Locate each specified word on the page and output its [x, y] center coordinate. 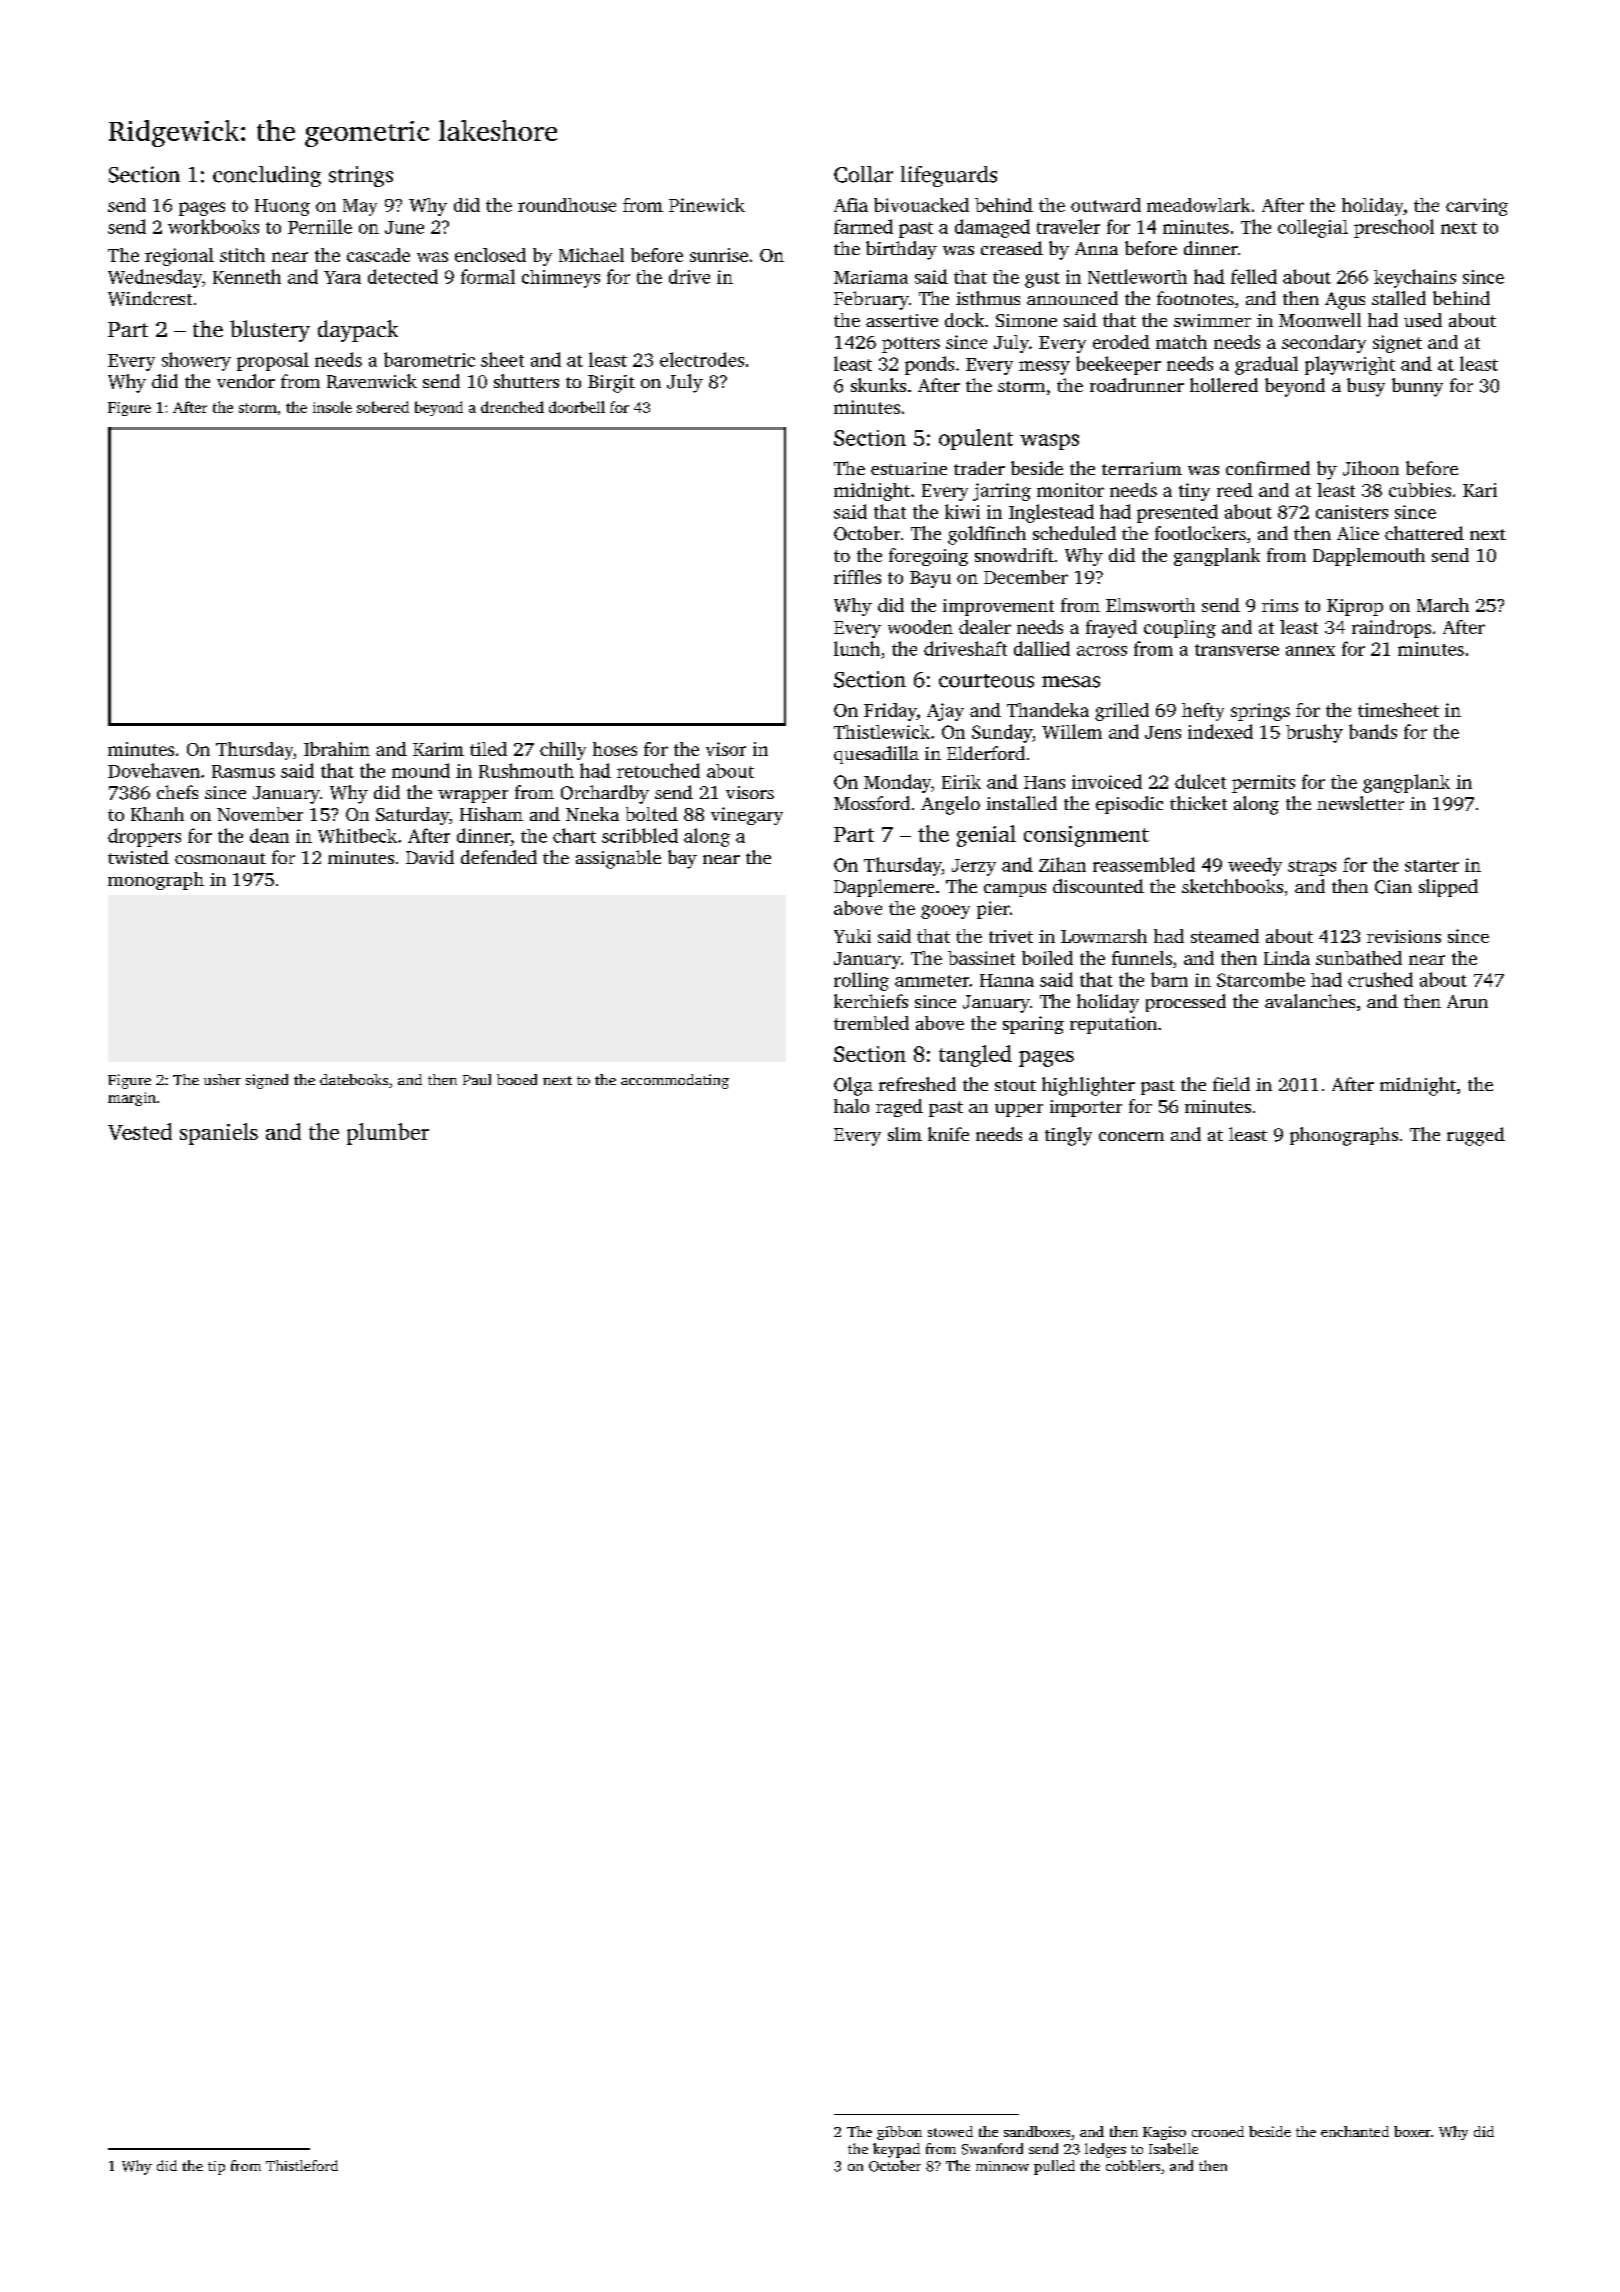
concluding [267, 176]
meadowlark [1198, 205]
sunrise [719, 255]
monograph [156, 881]
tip [216, 2168]
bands [1373, 731]
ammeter [932, 981]
